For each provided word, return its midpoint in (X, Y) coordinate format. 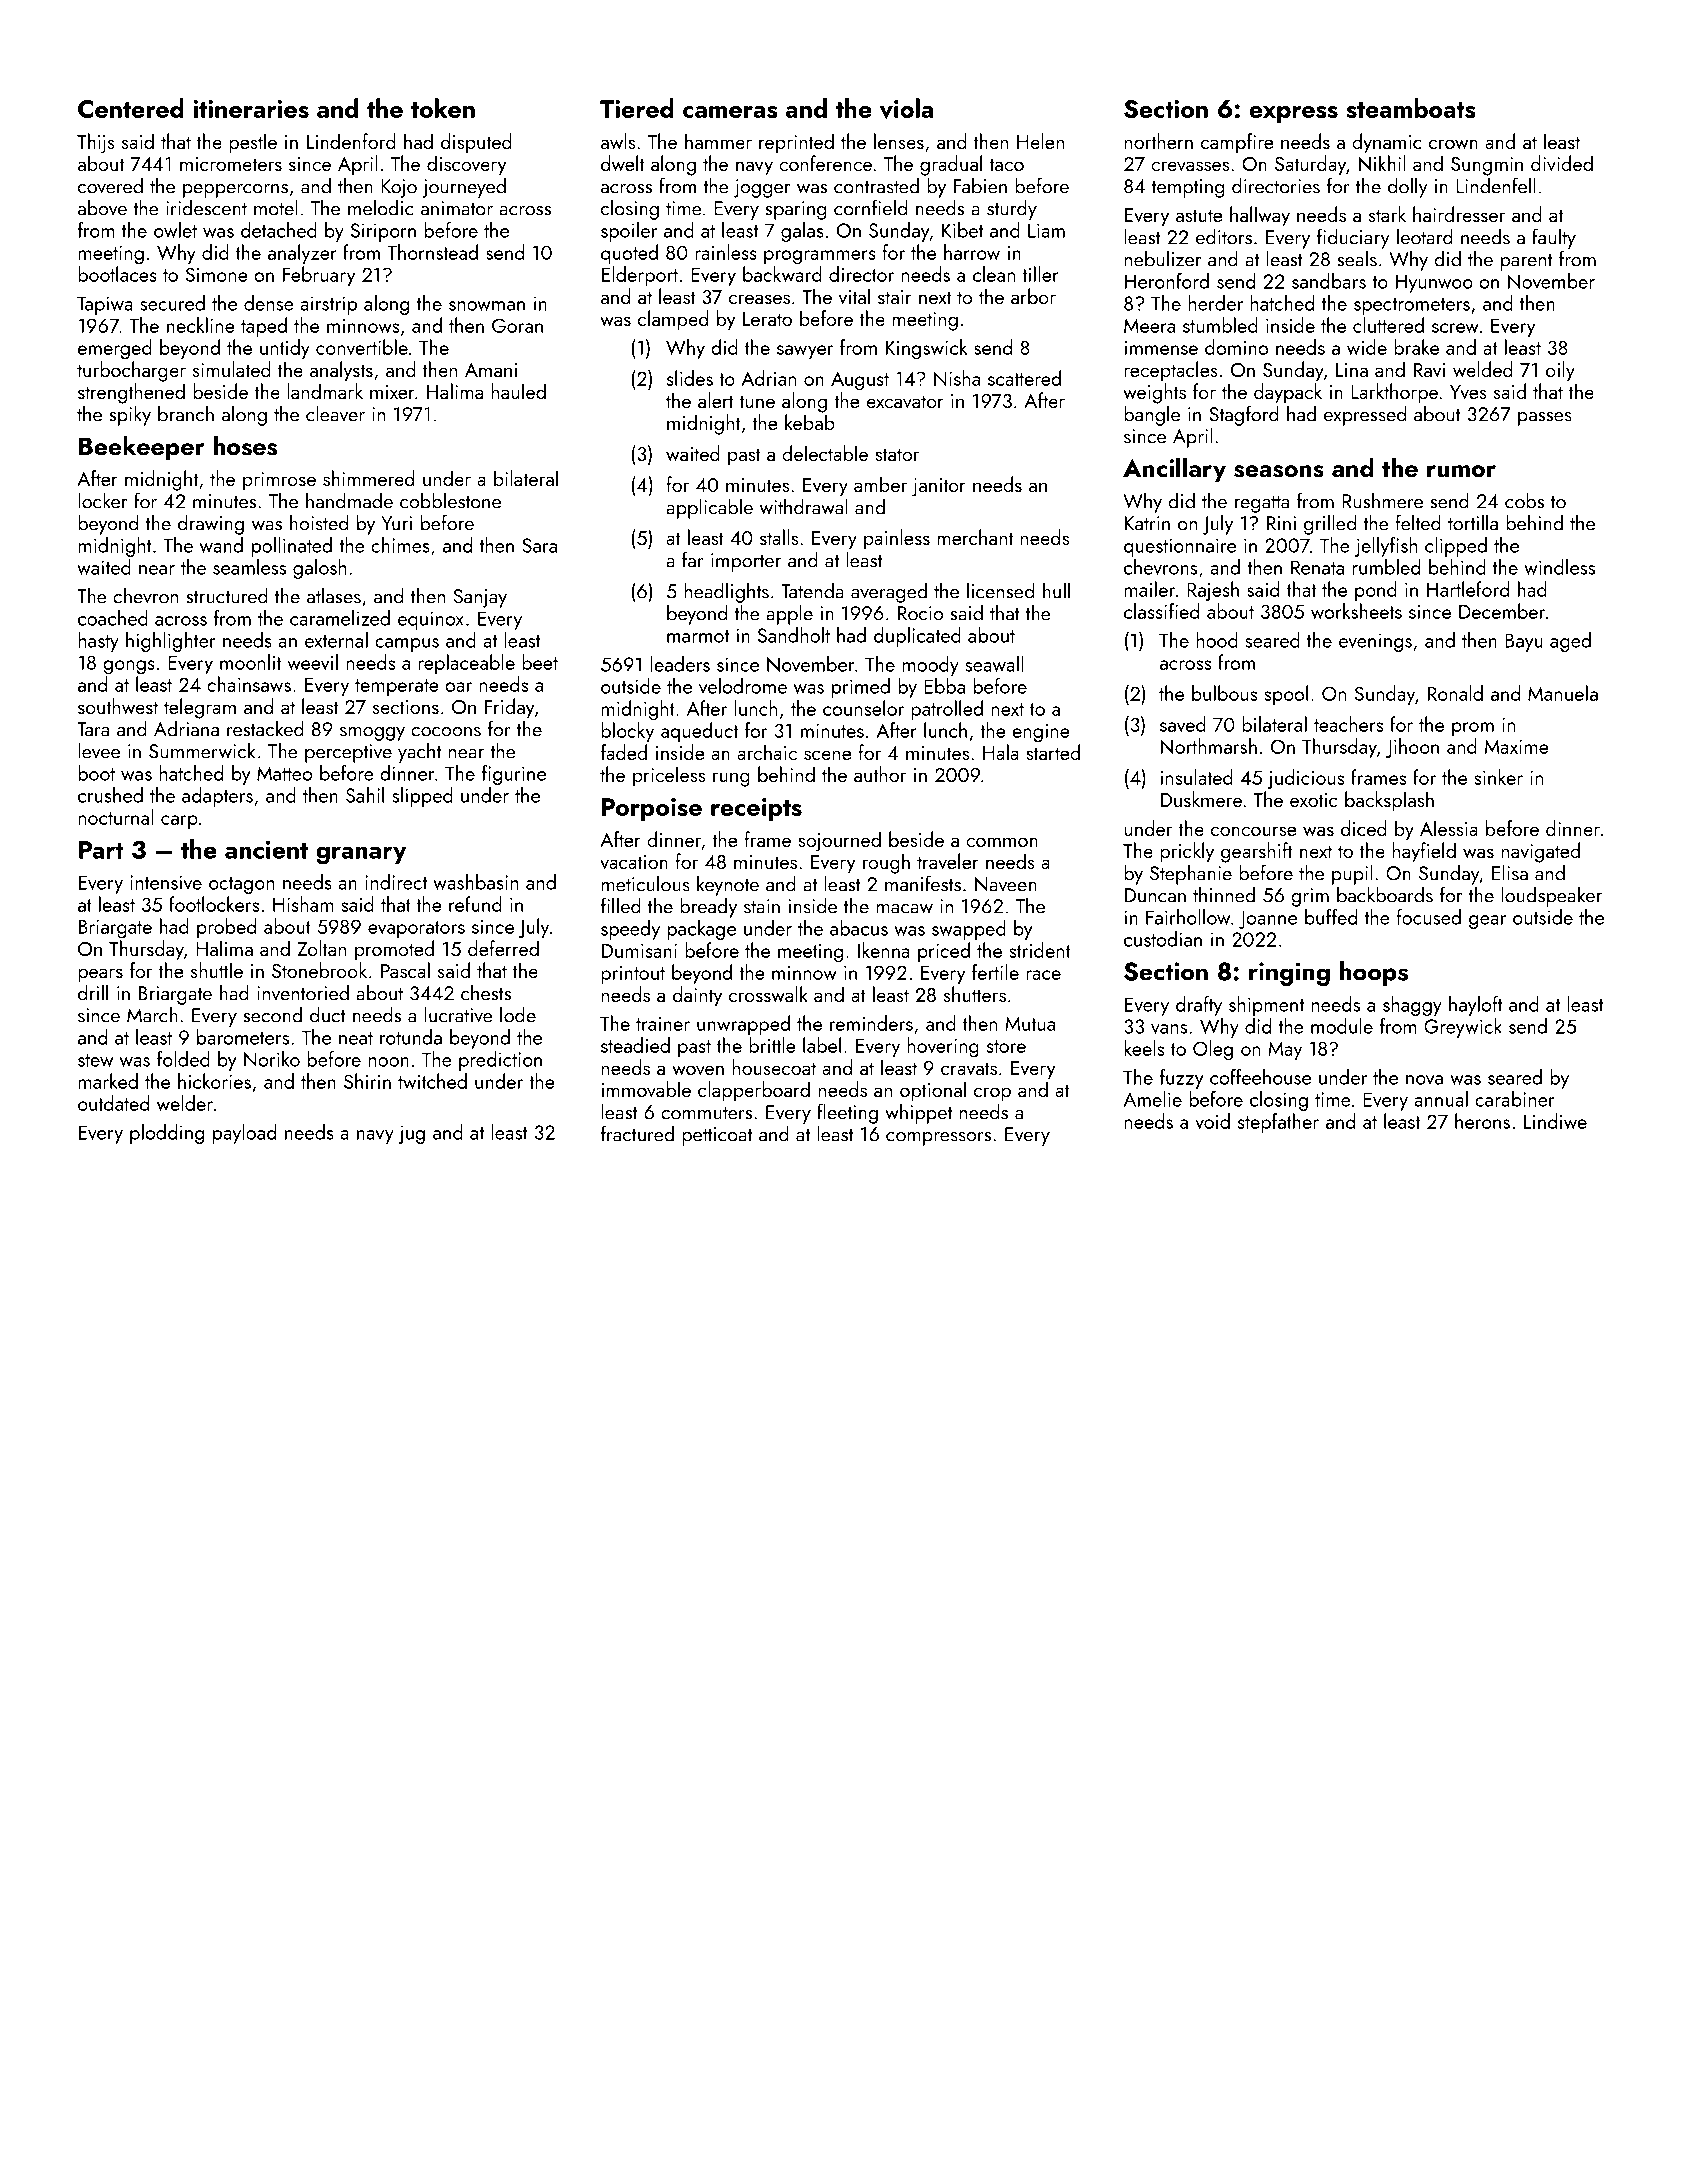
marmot (698, 636)
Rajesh (1213, 591)
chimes (400, 545)
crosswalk (768, 994)
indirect (396, 882)
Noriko (272, 1059)
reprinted (796, 143)
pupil (1352, 874)
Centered (131, 108)
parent (1527, 262)
